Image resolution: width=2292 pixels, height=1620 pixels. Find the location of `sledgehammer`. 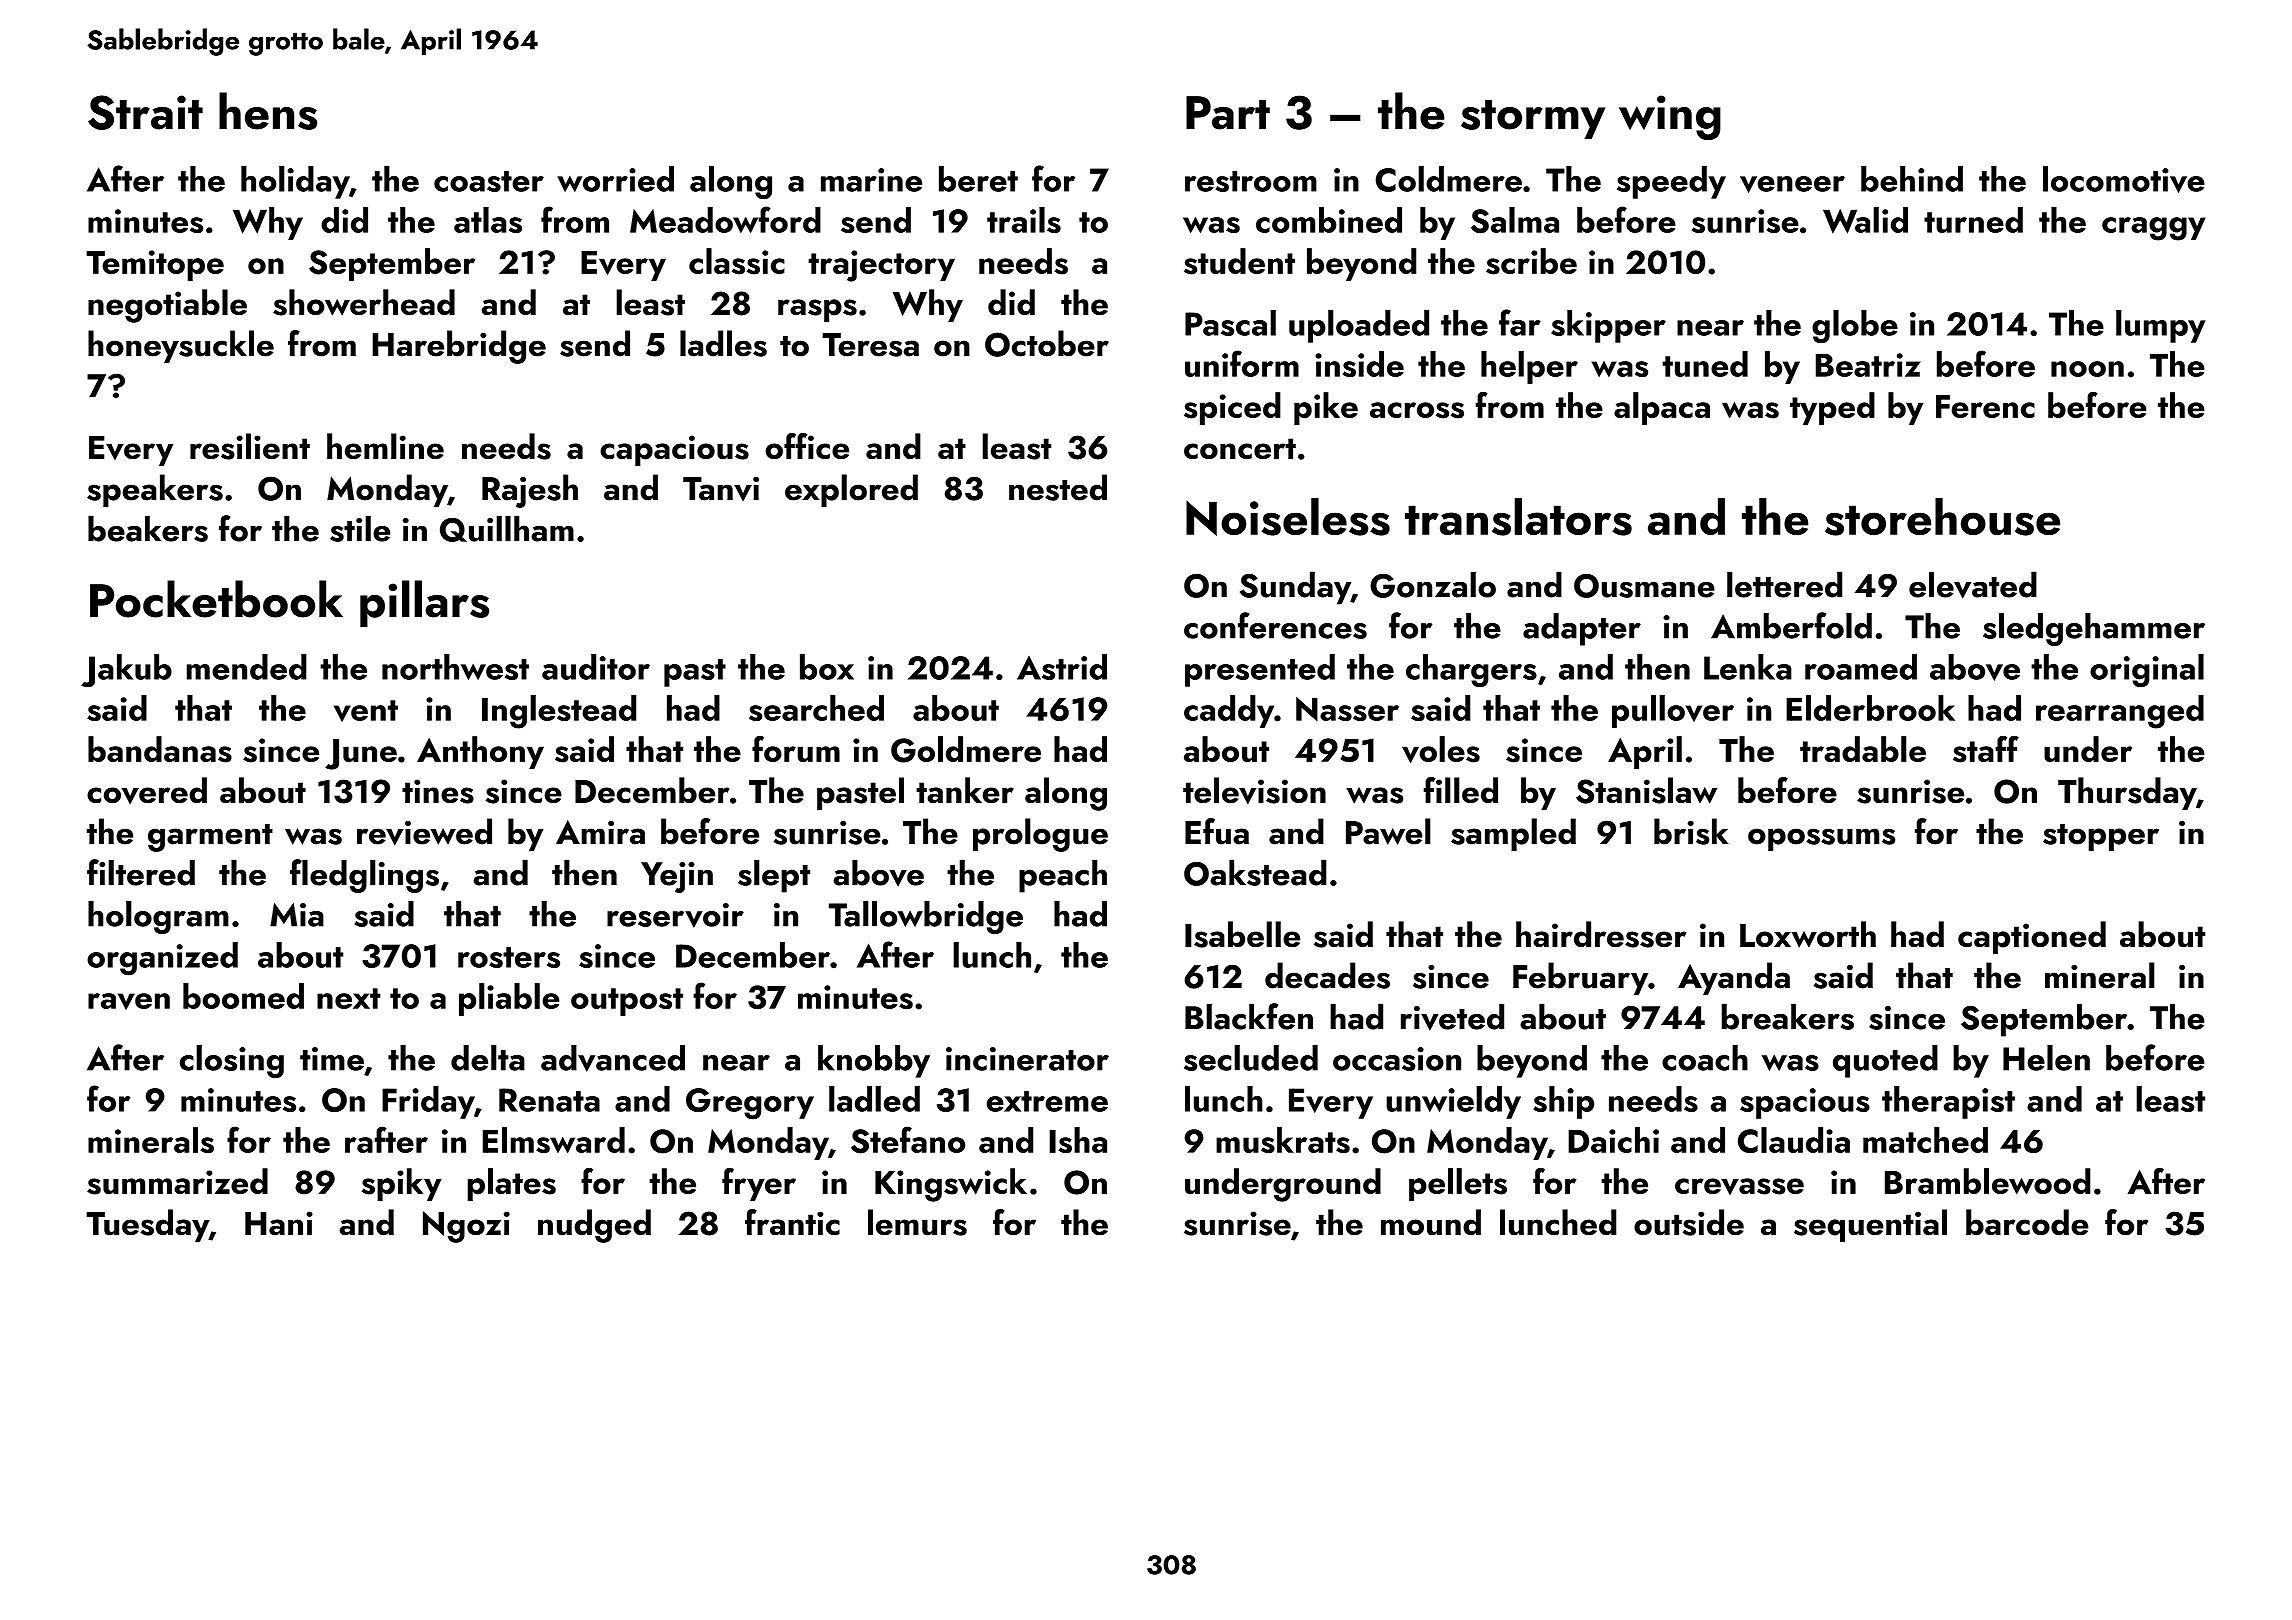

sledgehammer is located at coordinates (2094, 629).
